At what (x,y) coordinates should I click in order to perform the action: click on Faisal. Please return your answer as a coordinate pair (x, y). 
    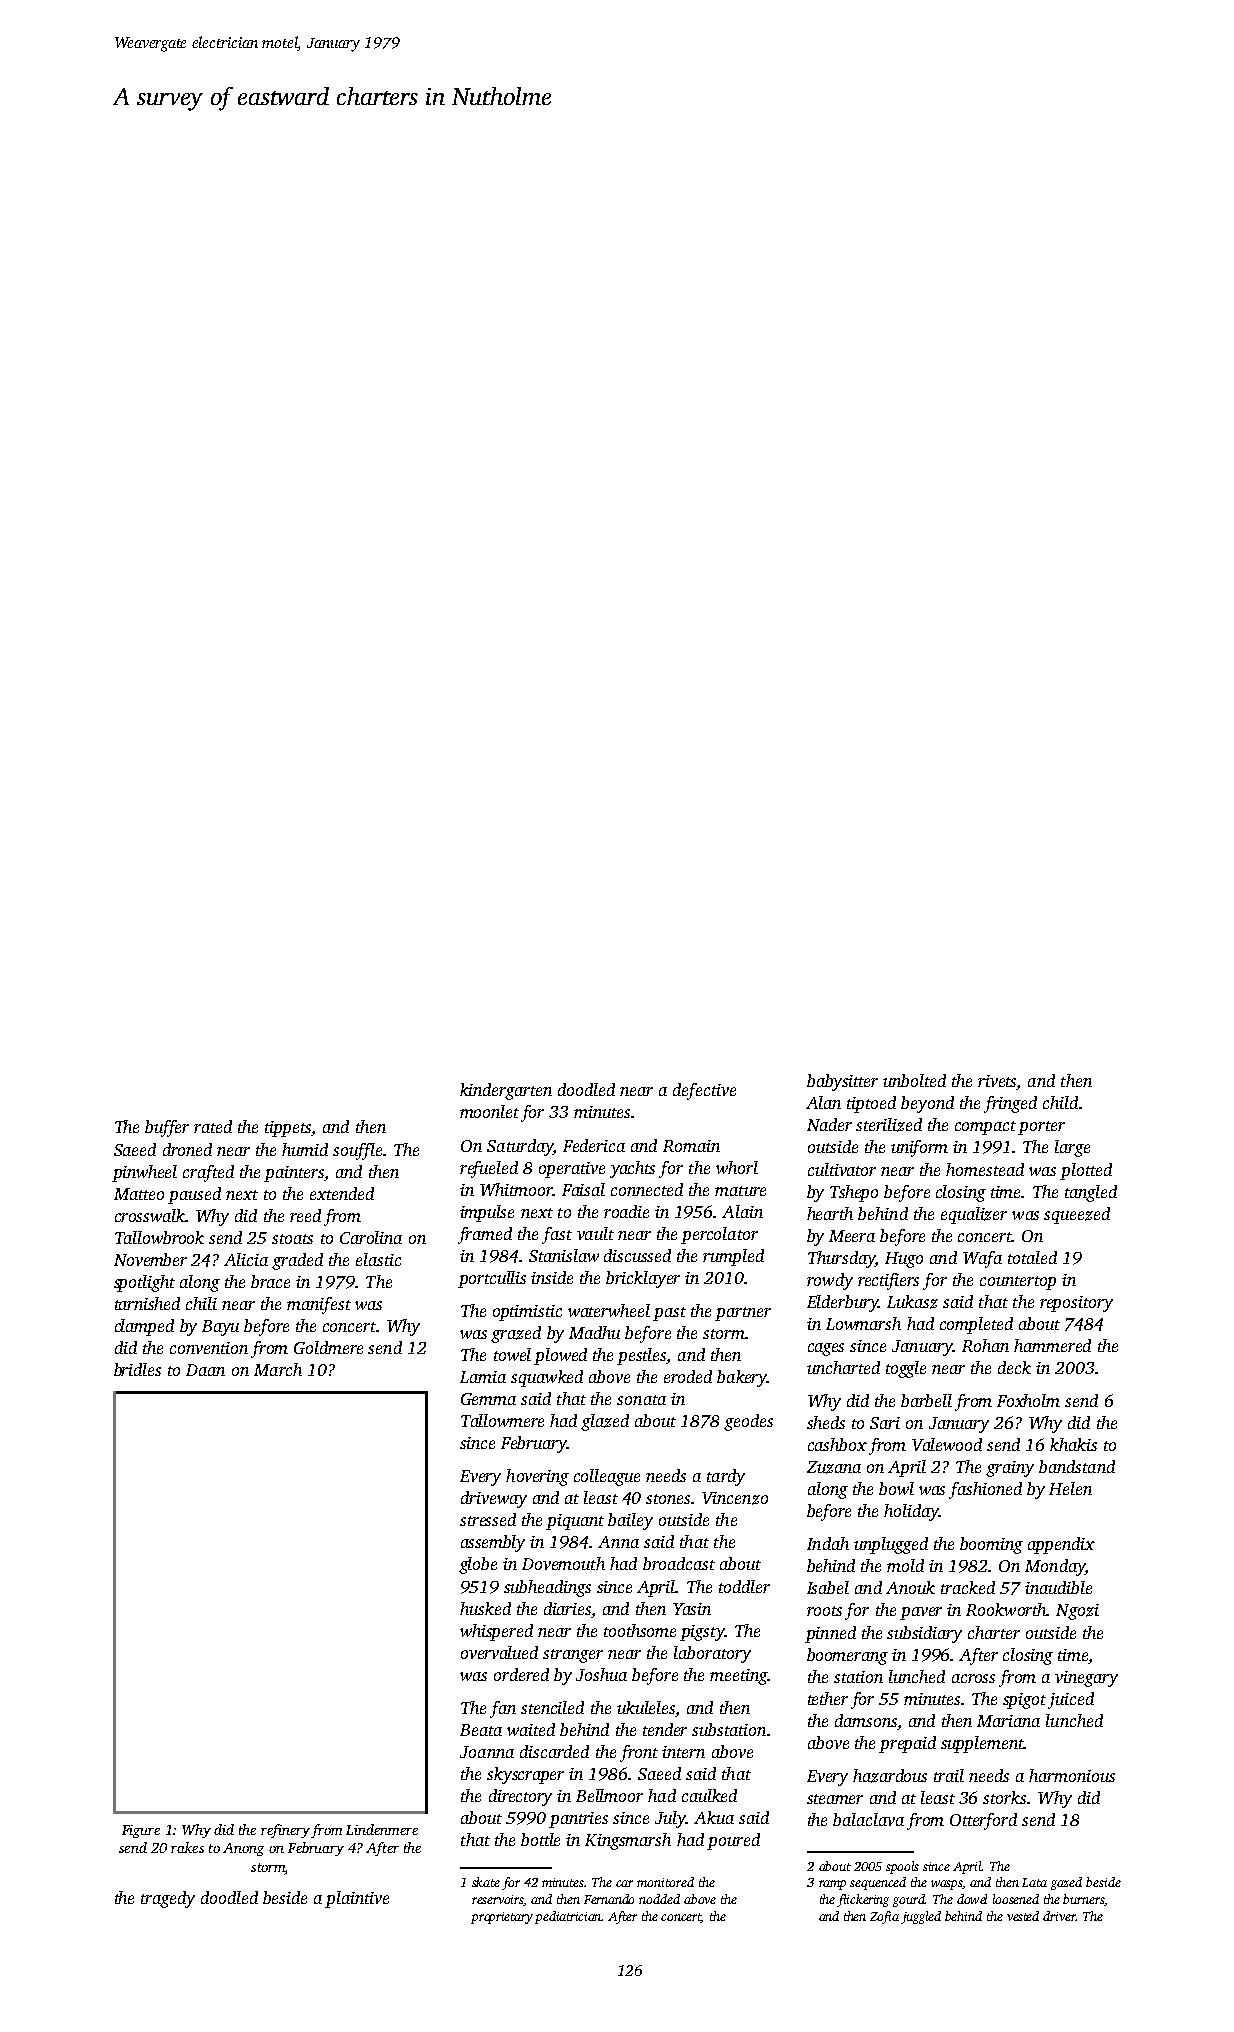
    Looking at the image, I should click on (583, 1189).
